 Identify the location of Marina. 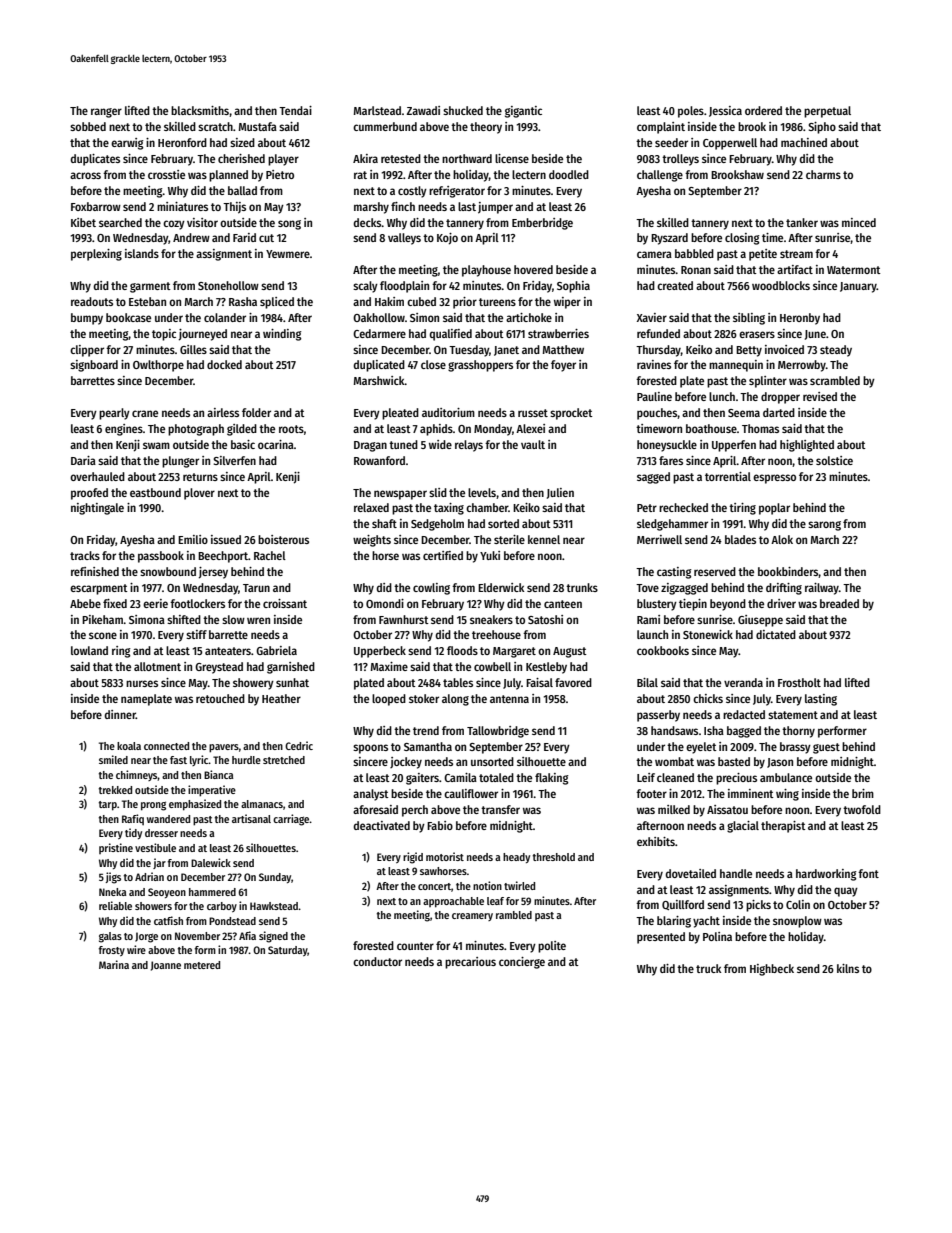
(114, 964).
